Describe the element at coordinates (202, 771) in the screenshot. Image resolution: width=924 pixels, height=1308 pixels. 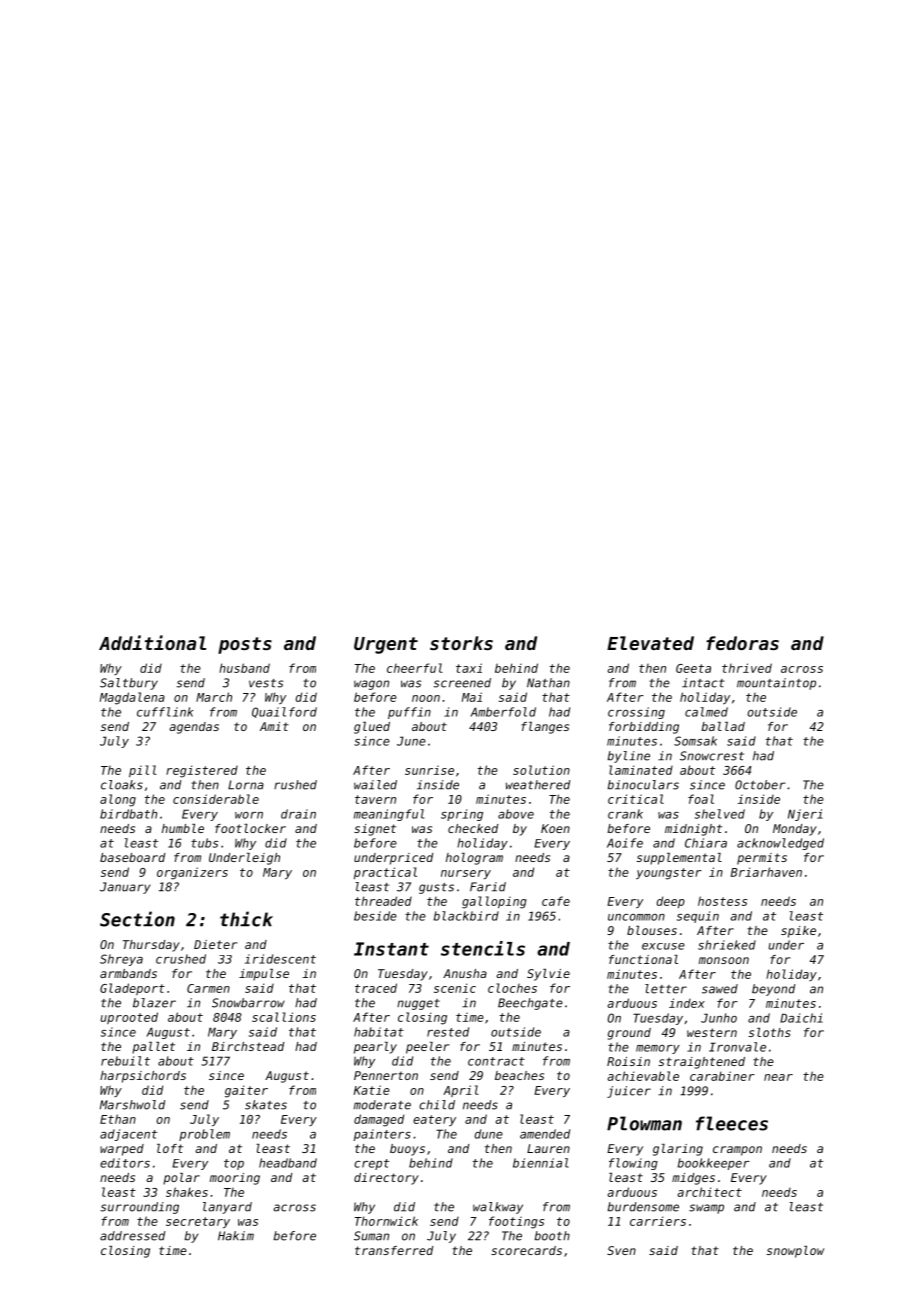
I see `registered` at that location.
